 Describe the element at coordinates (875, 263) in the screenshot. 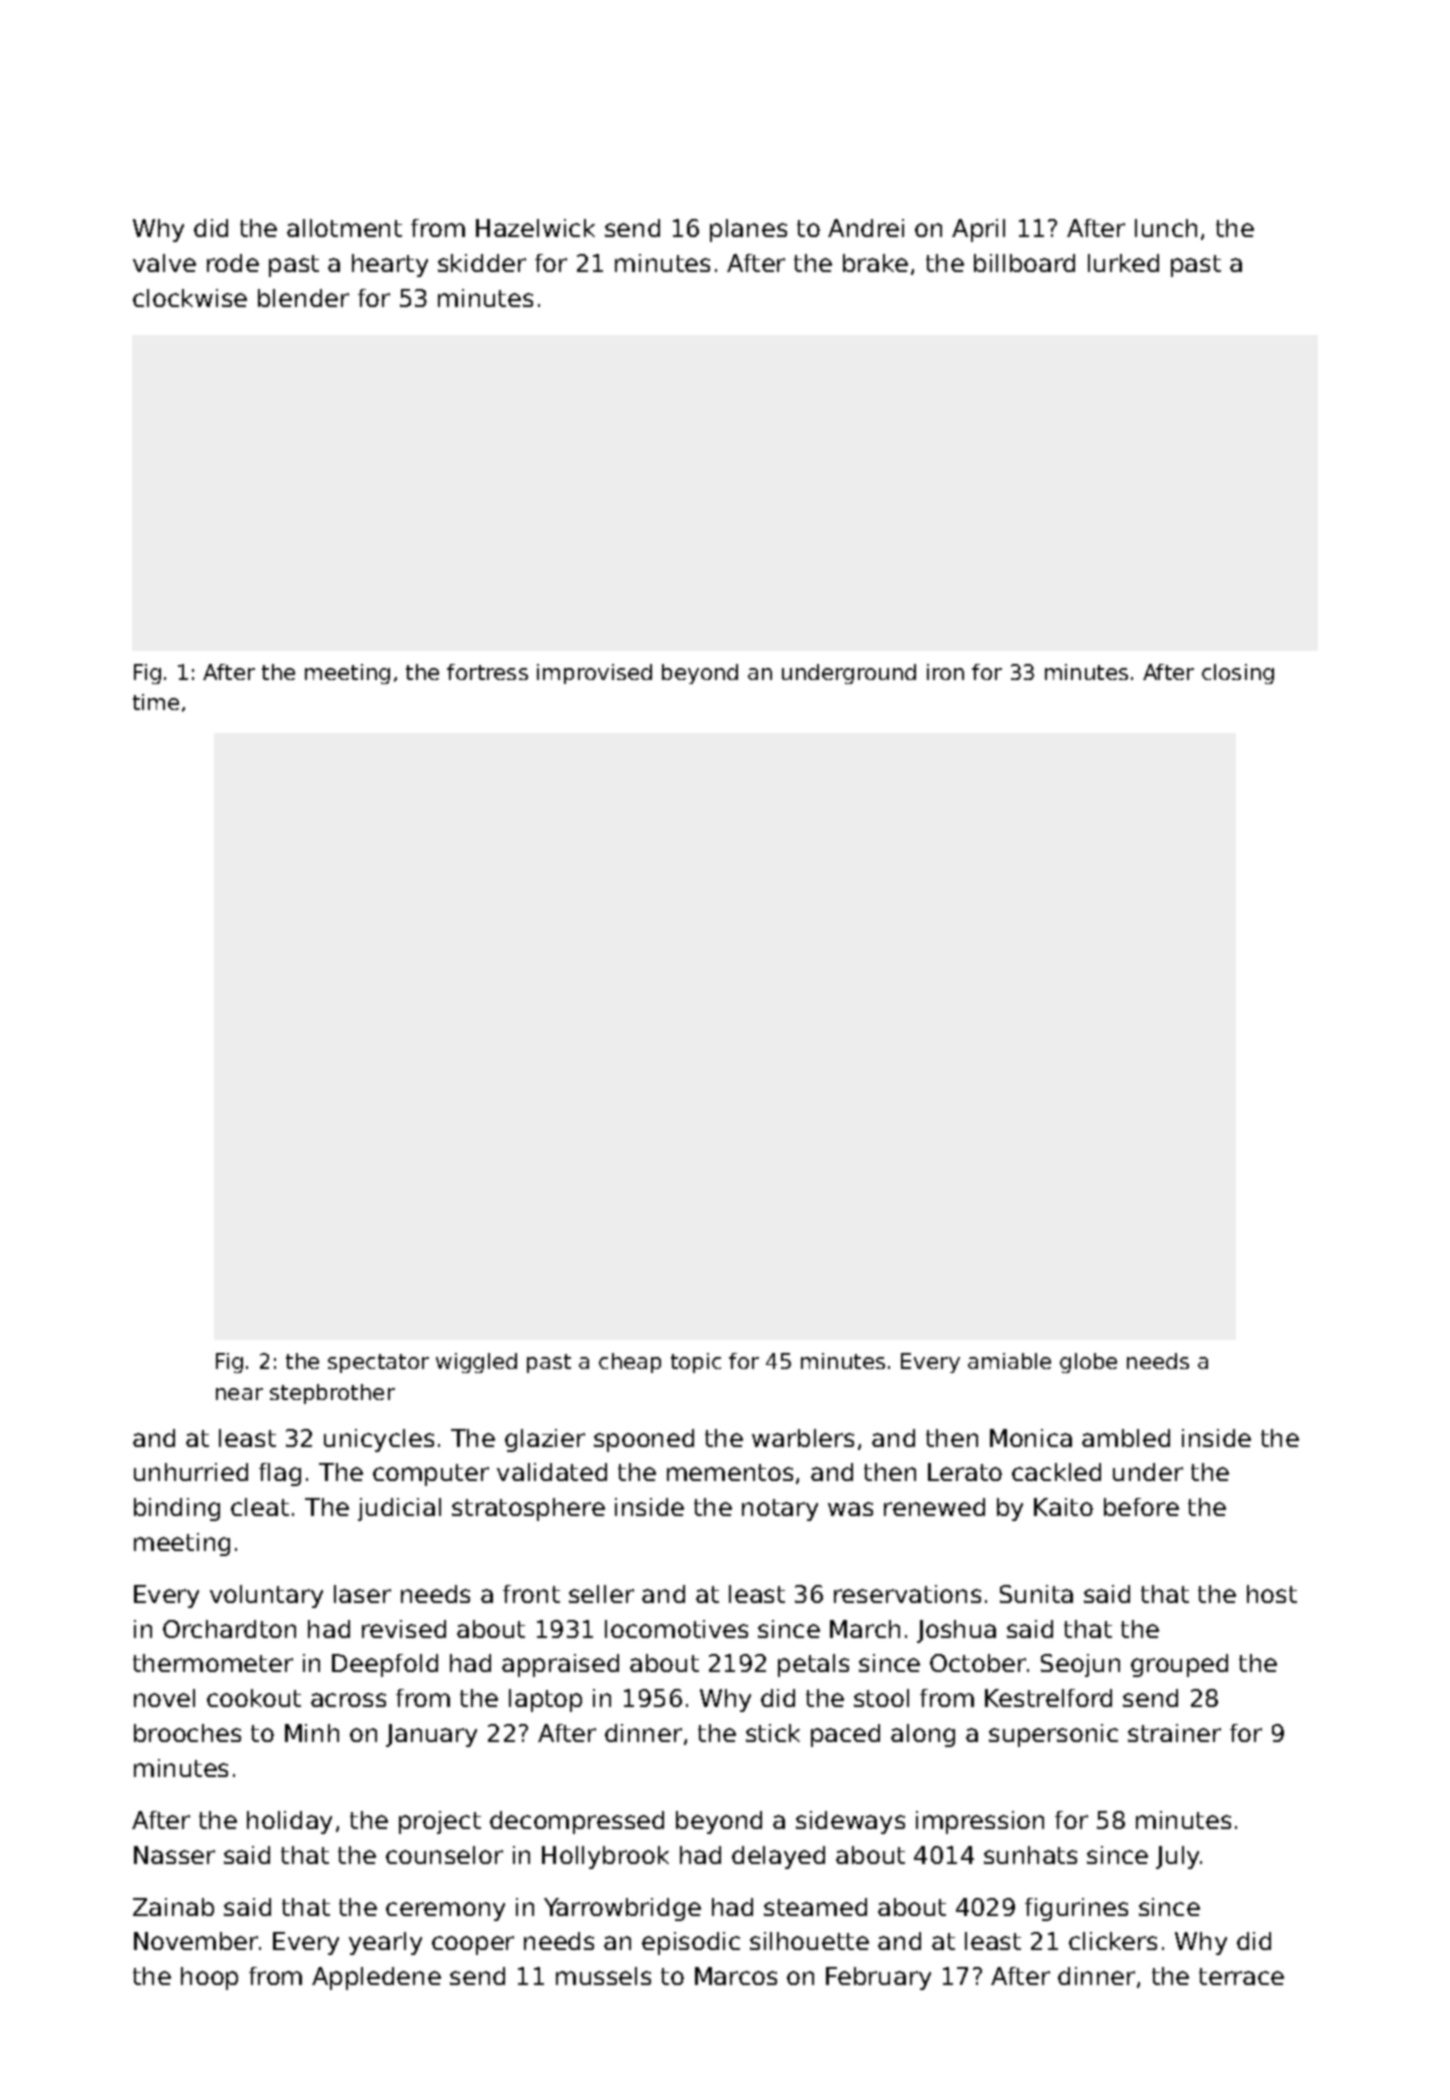

I see `brake` at that location.
